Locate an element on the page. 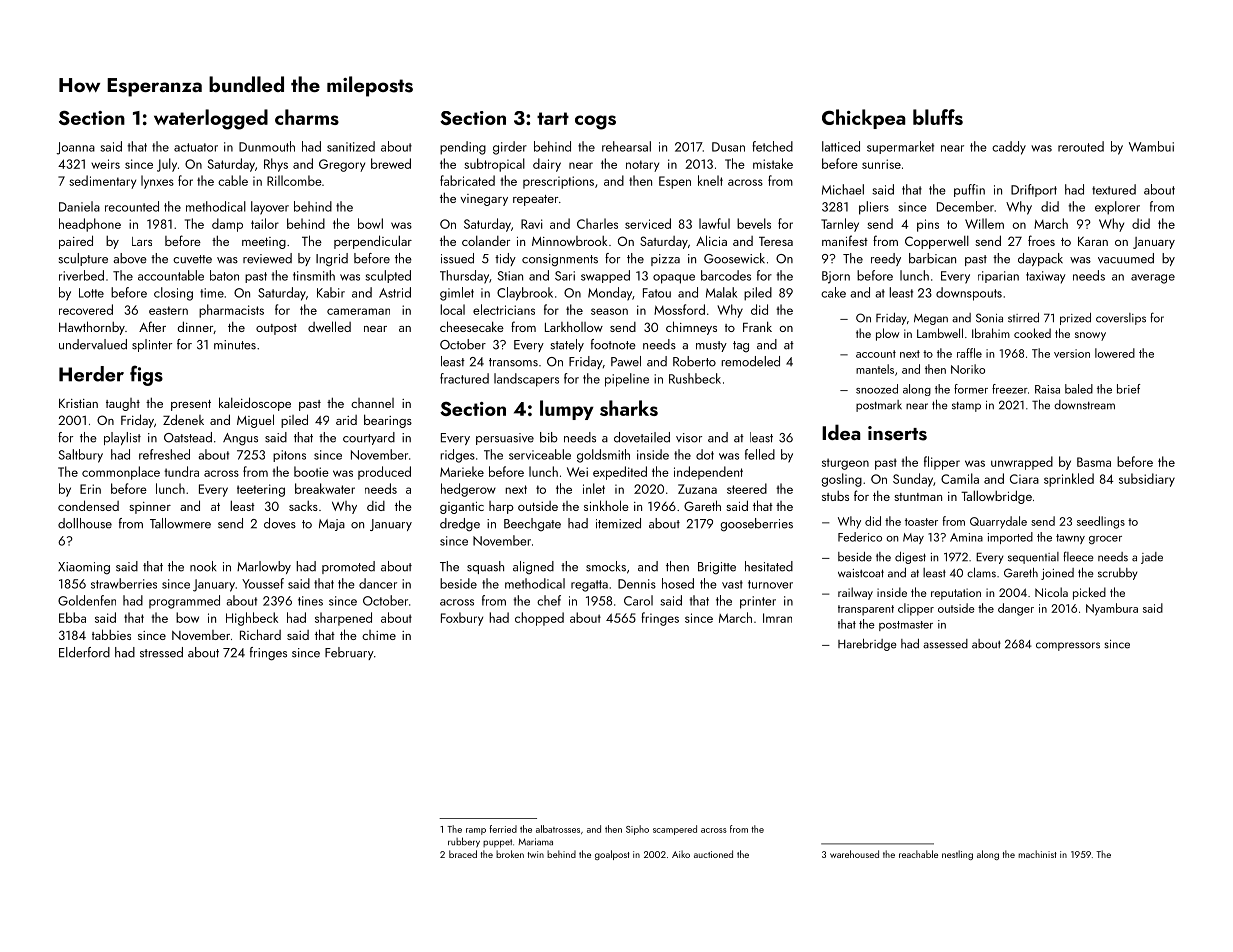  waterlogged is located at coordinates (211, 119).
